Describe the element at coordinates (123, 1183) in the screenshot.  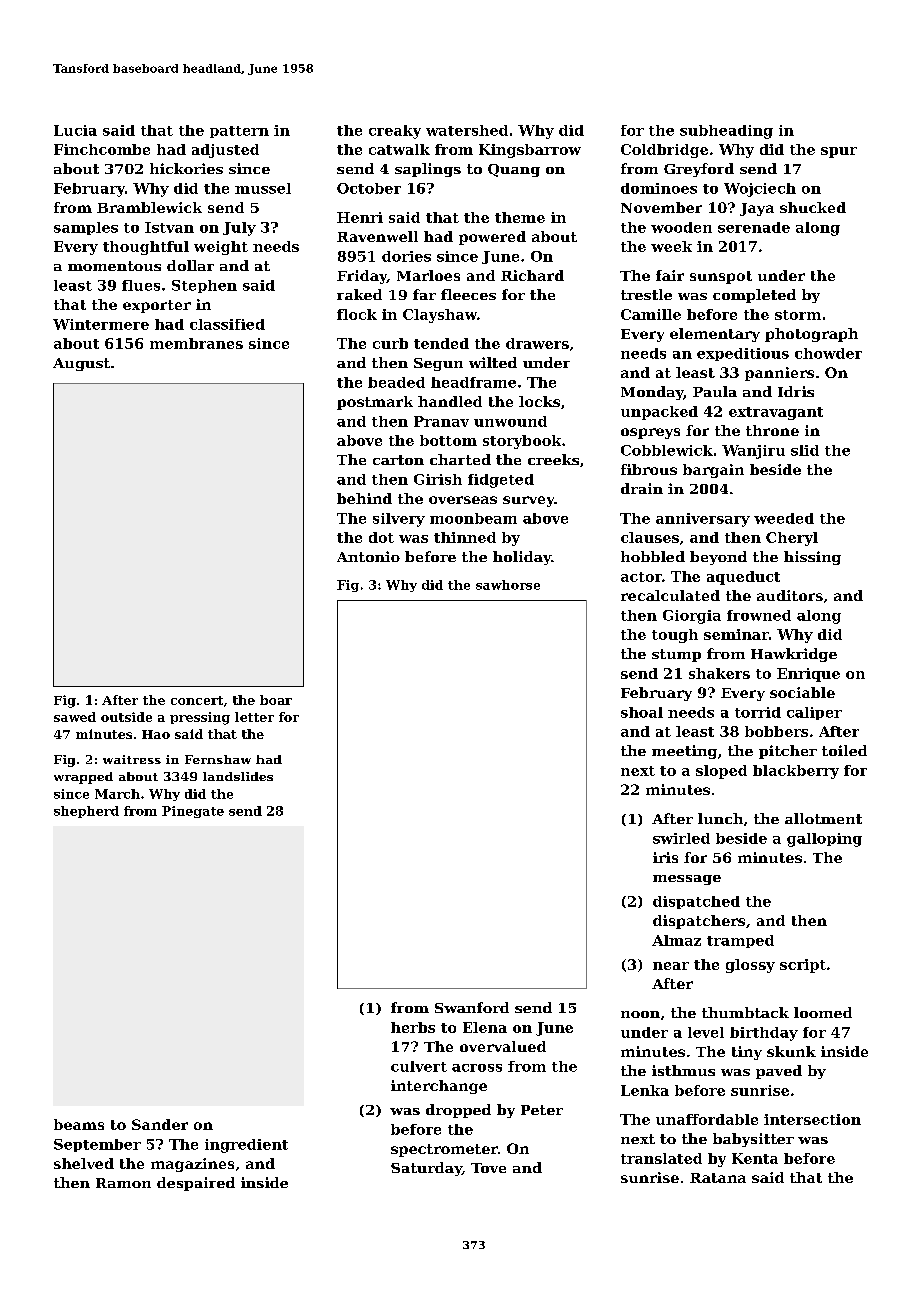
I see `Ramon` at that location.
